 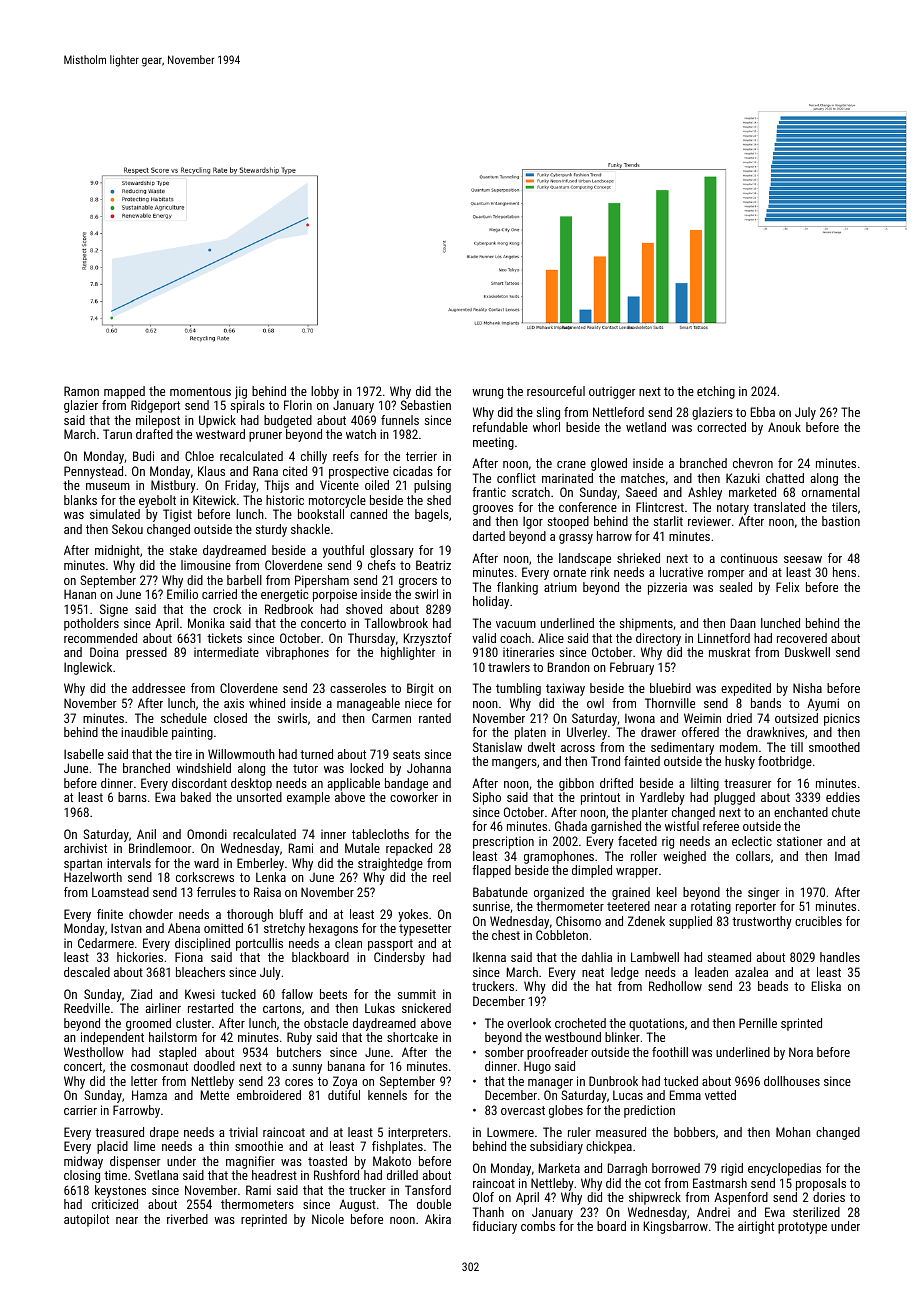 I want to click on whined, so click(x=267, y=703).
